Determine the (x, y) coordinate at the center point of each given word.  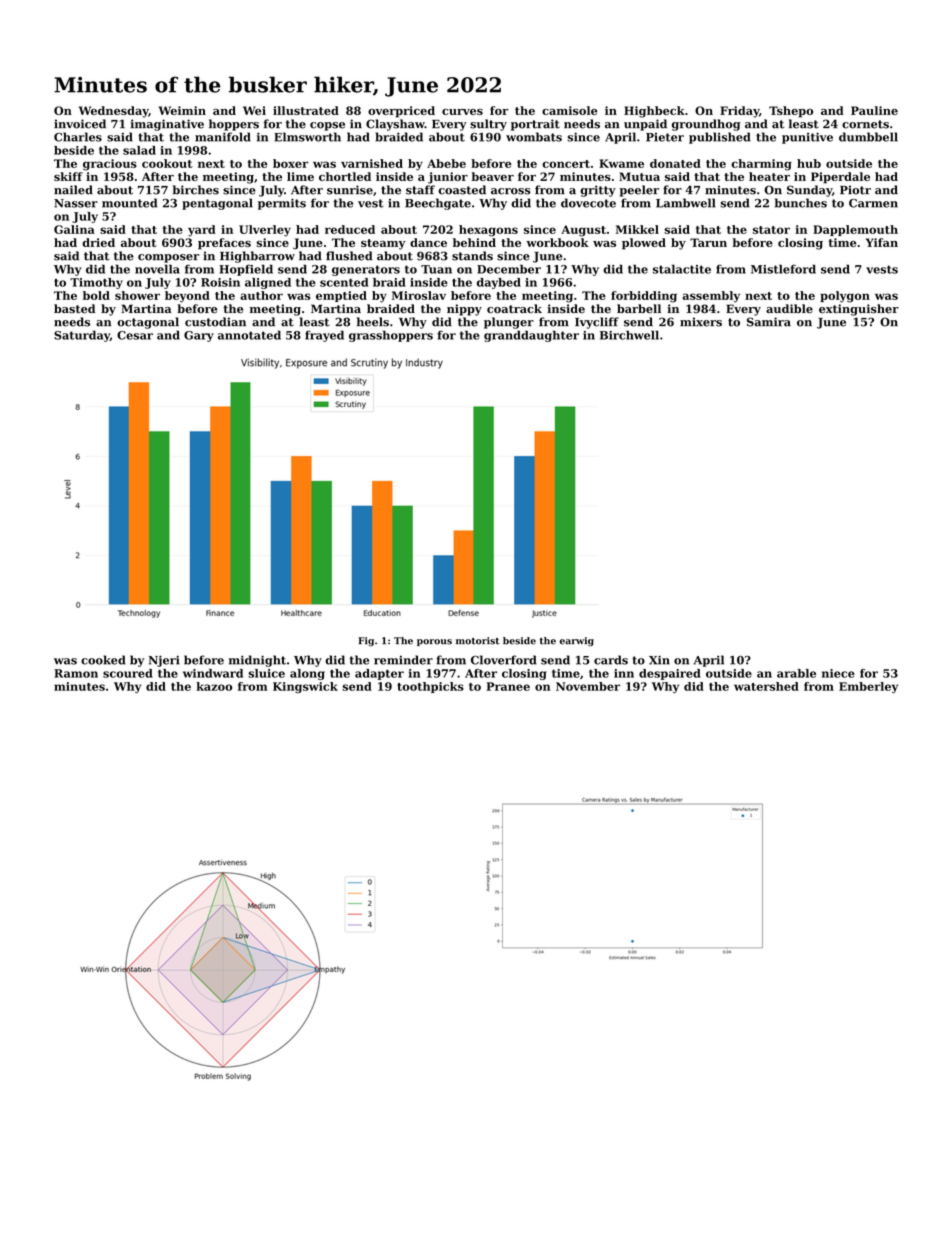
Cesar (135, 335)
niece (838, 673)
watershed (766, 686)
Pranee (508, 686)
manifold (223, 137)
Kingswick (305, 687)
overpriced (401, 112)
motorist (478, 641)
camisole (569, 110)
